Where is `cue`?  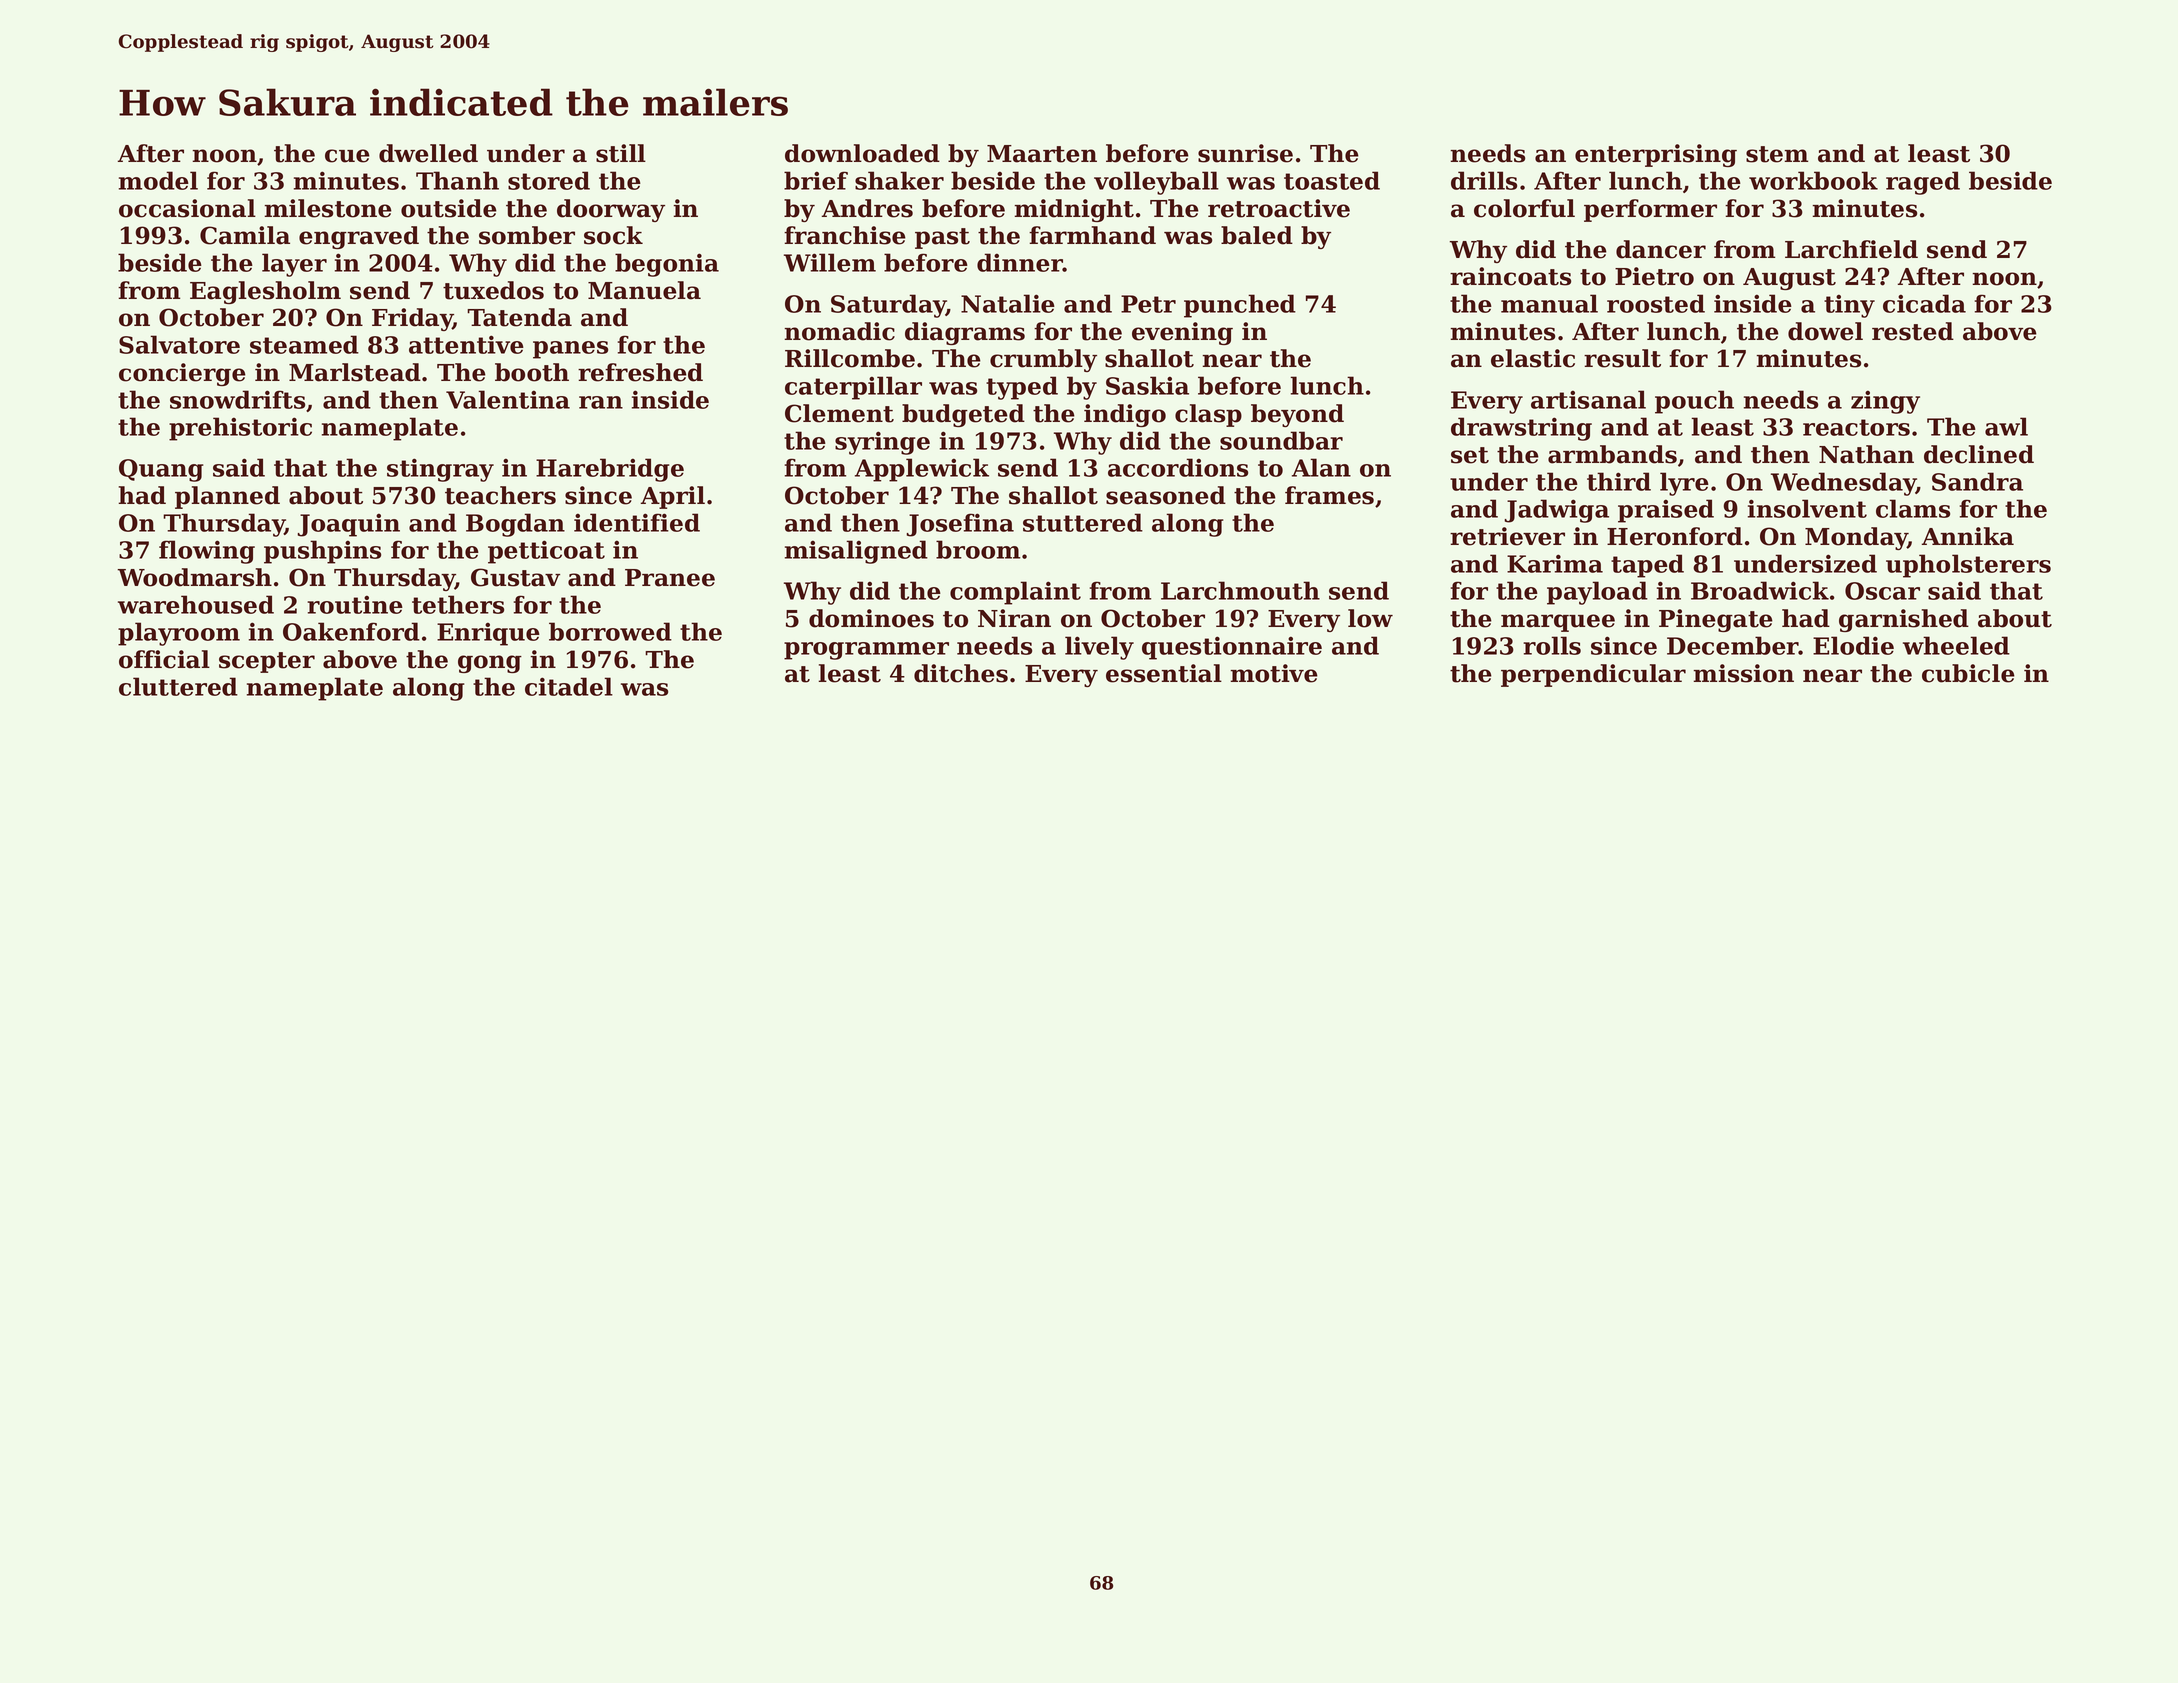
cue is located at coordinates (347, 156).
